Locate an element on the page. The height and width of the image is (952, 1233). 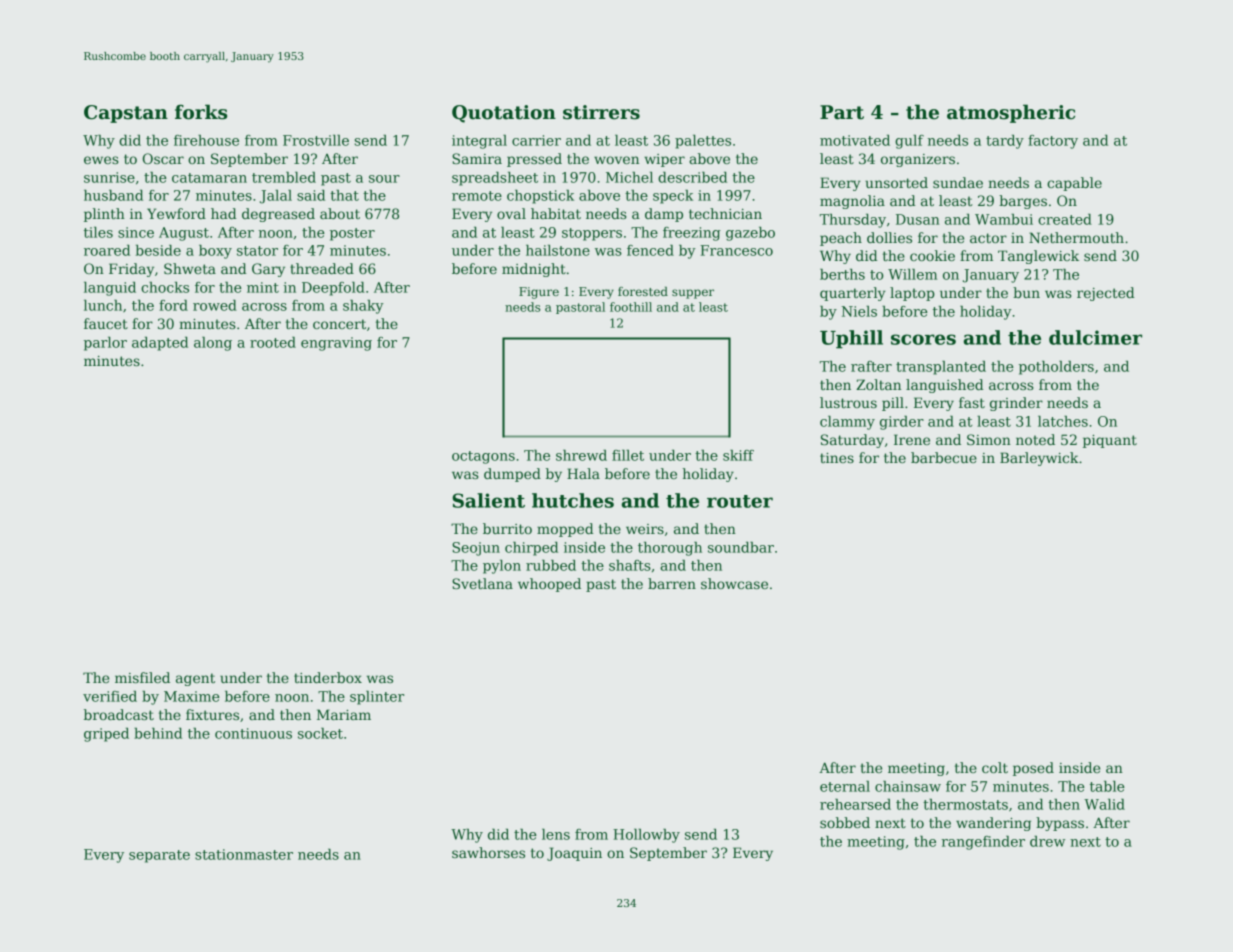
stirrers is located at coordinates (601, 112).
